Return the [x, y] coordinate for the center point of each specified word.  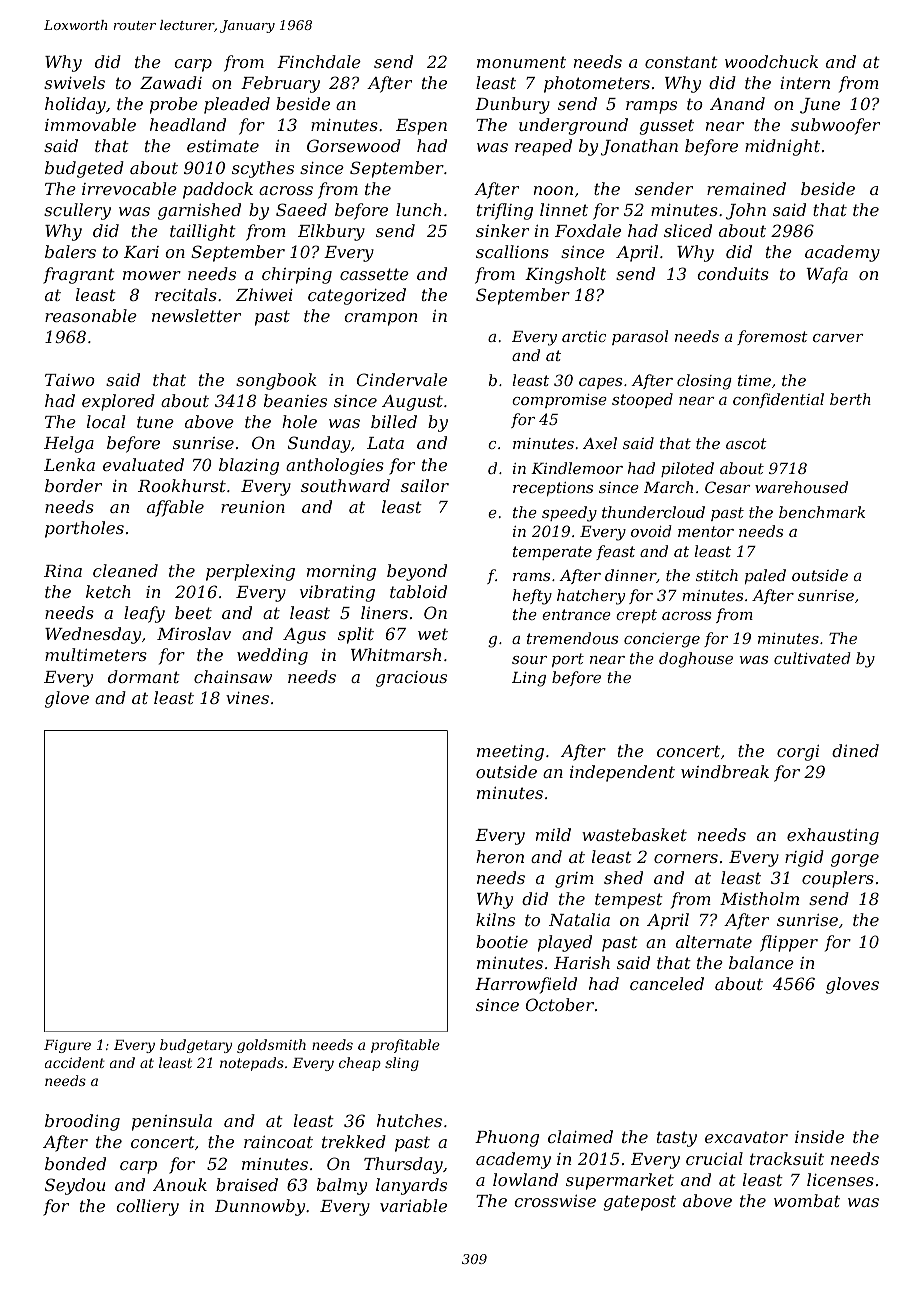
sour [529, 660]
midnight [782, 147]
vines [247, 698]
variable [413, 1205]
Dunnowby [260, 1207]
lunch [418, 209]
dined [855, 750]
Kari [141, 252]
